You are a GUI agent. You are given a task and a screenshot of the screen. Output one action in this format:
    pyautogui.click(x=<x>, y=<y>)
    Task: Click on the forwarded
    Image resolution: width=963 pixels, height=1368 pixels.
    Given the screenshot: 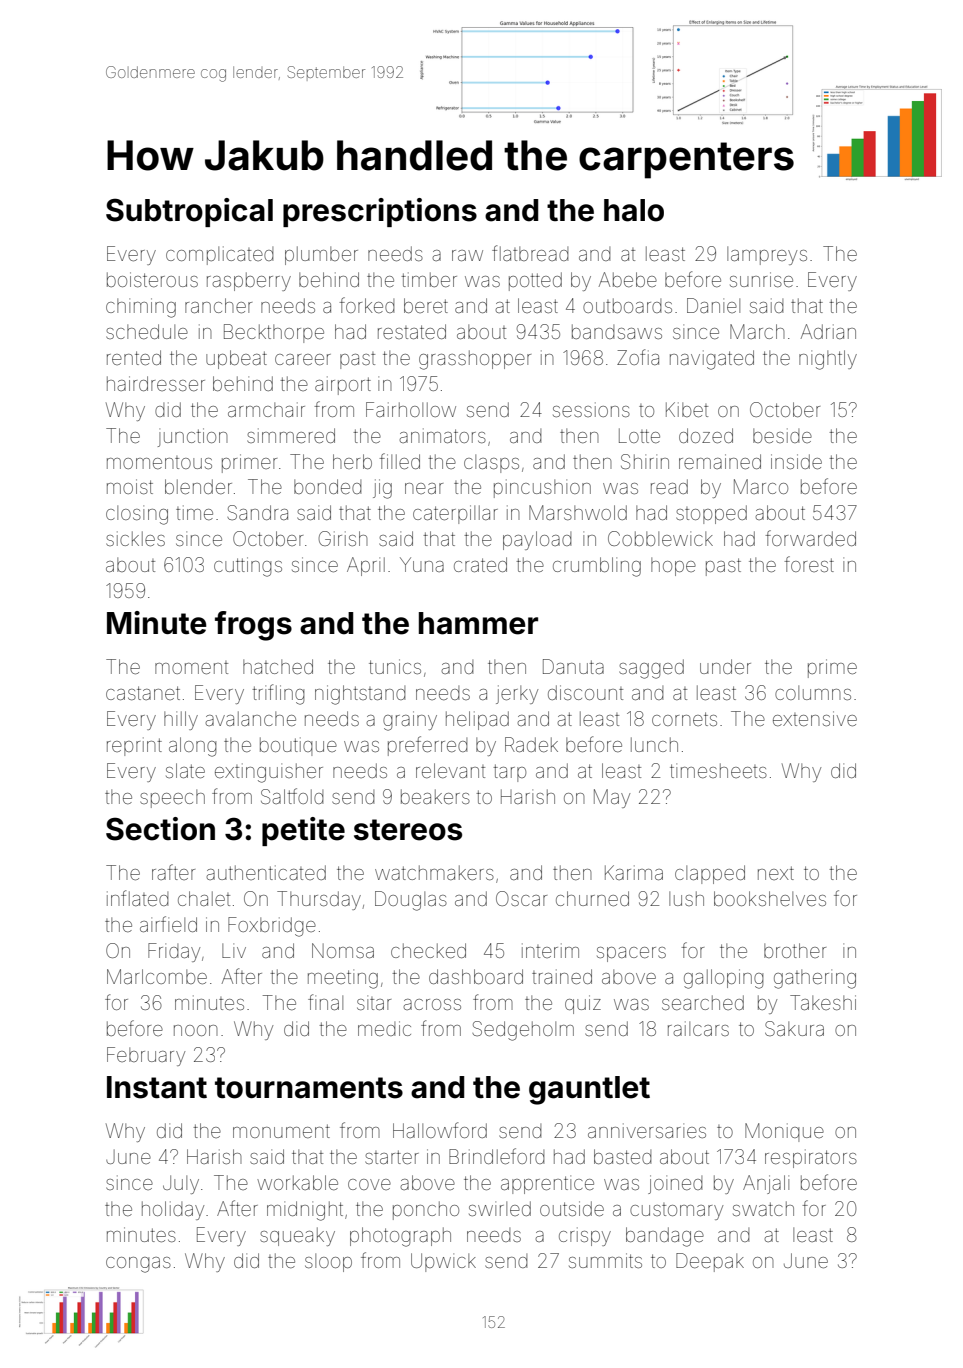 What is the action you would take?
    pyautogui.click(x=810, y=538)
